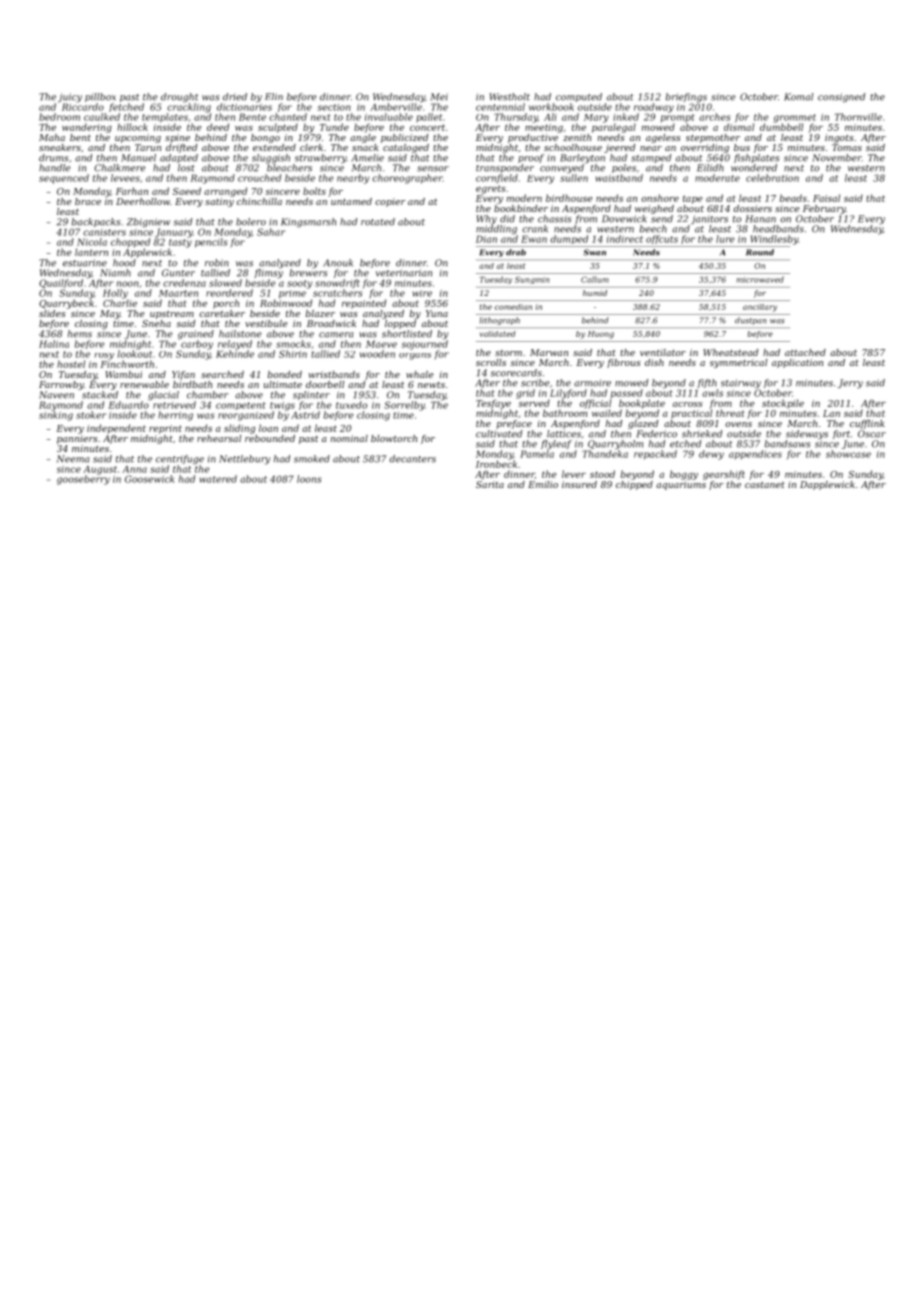  What do you see at coordinates (509, 97) in the page?
I see `Westholt` at bounding box center [509, 97].
